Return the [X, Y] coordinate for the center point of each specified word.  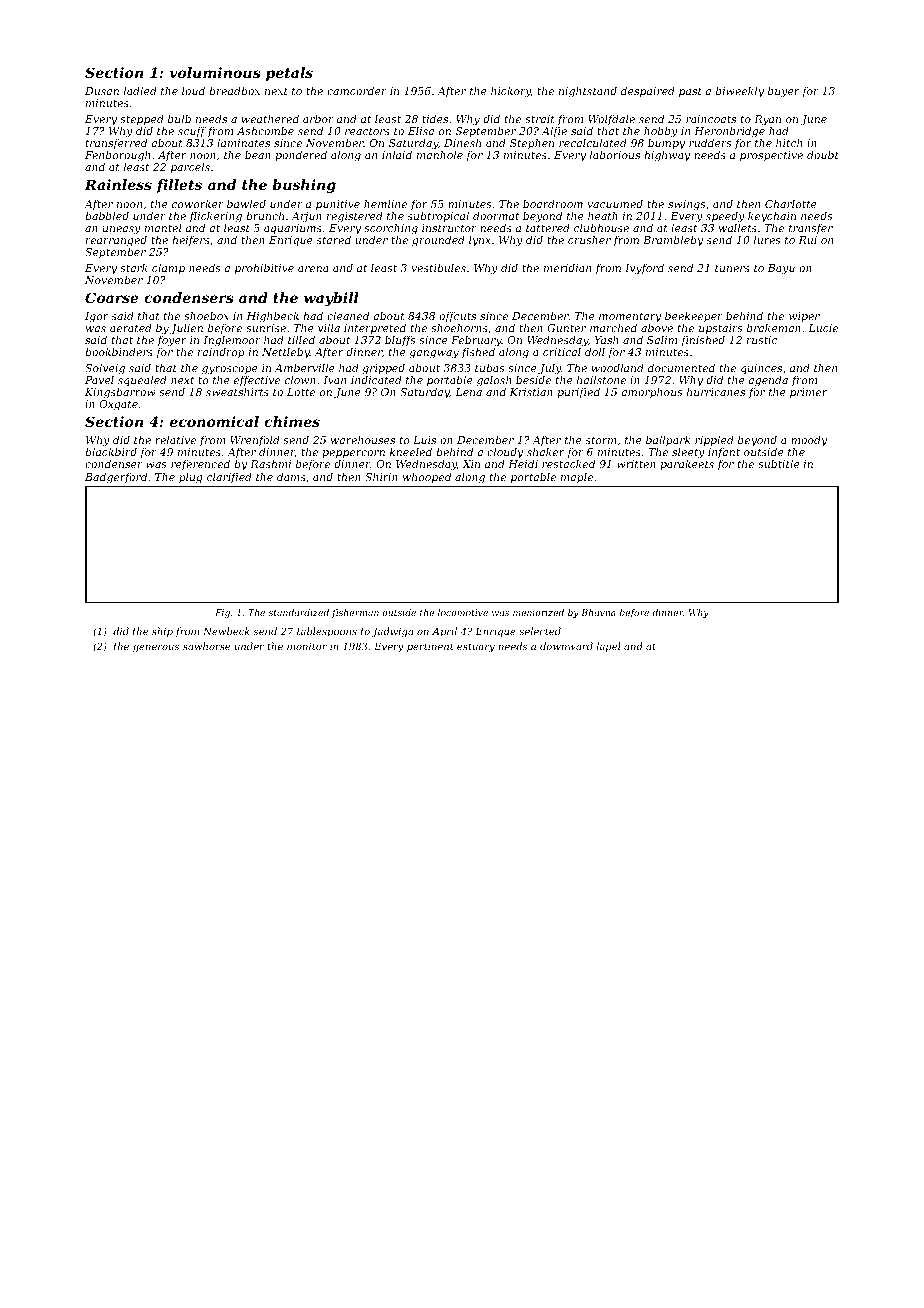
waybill [331, 299]
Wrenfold [255, 441]
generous [156, 648]
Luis [424, 440]
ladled [140, 90]
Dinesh [462, 143]
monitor [307, 646]
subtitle [779, 463]
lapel [609, 647]
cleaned [348, 315]
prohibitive [264, 268]
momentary [630, 318]
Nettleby [286, 353]
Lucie [823, 328]
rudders [710, 142]
